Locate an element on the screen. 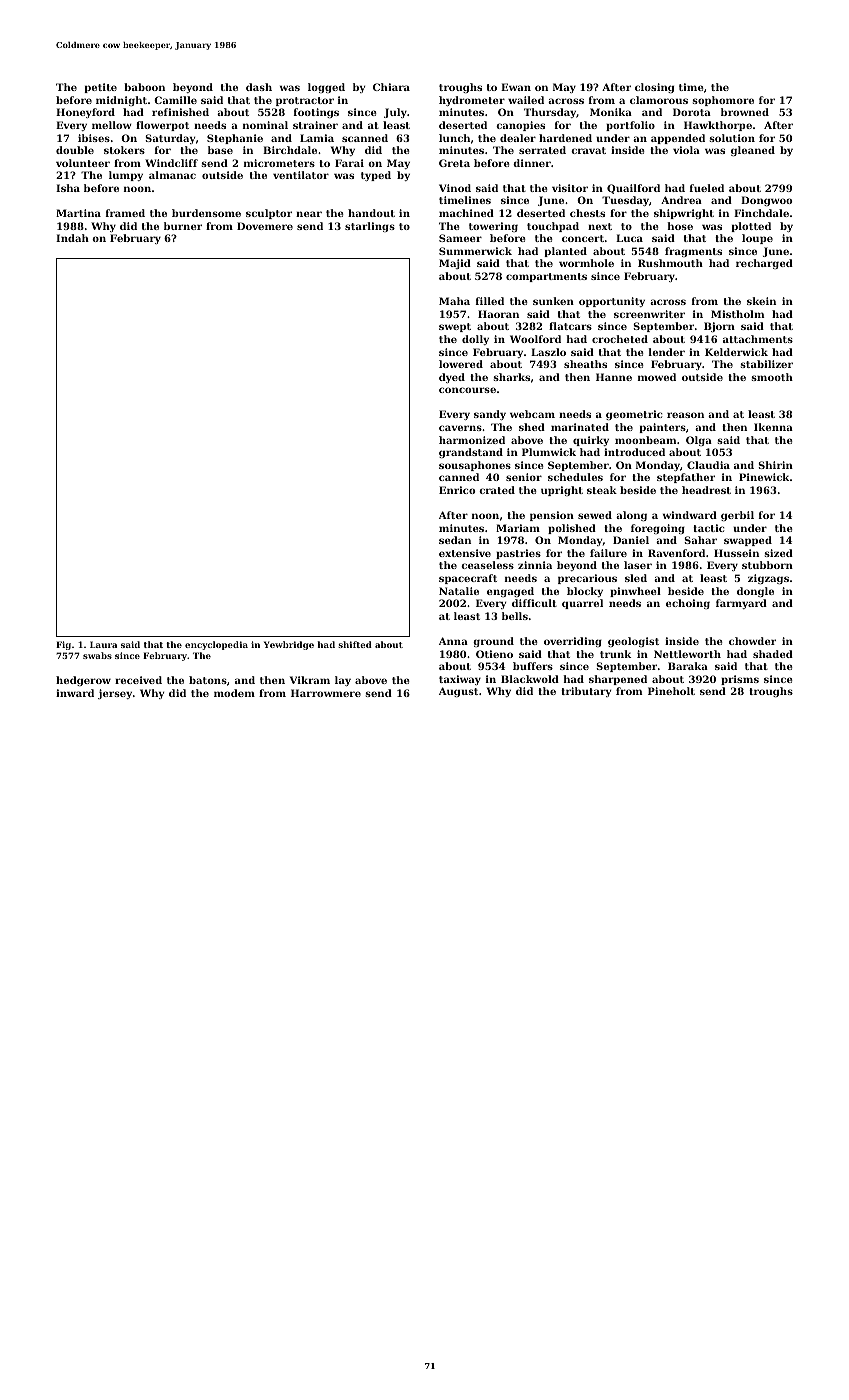  closing is located at coordinates (654, 88).
